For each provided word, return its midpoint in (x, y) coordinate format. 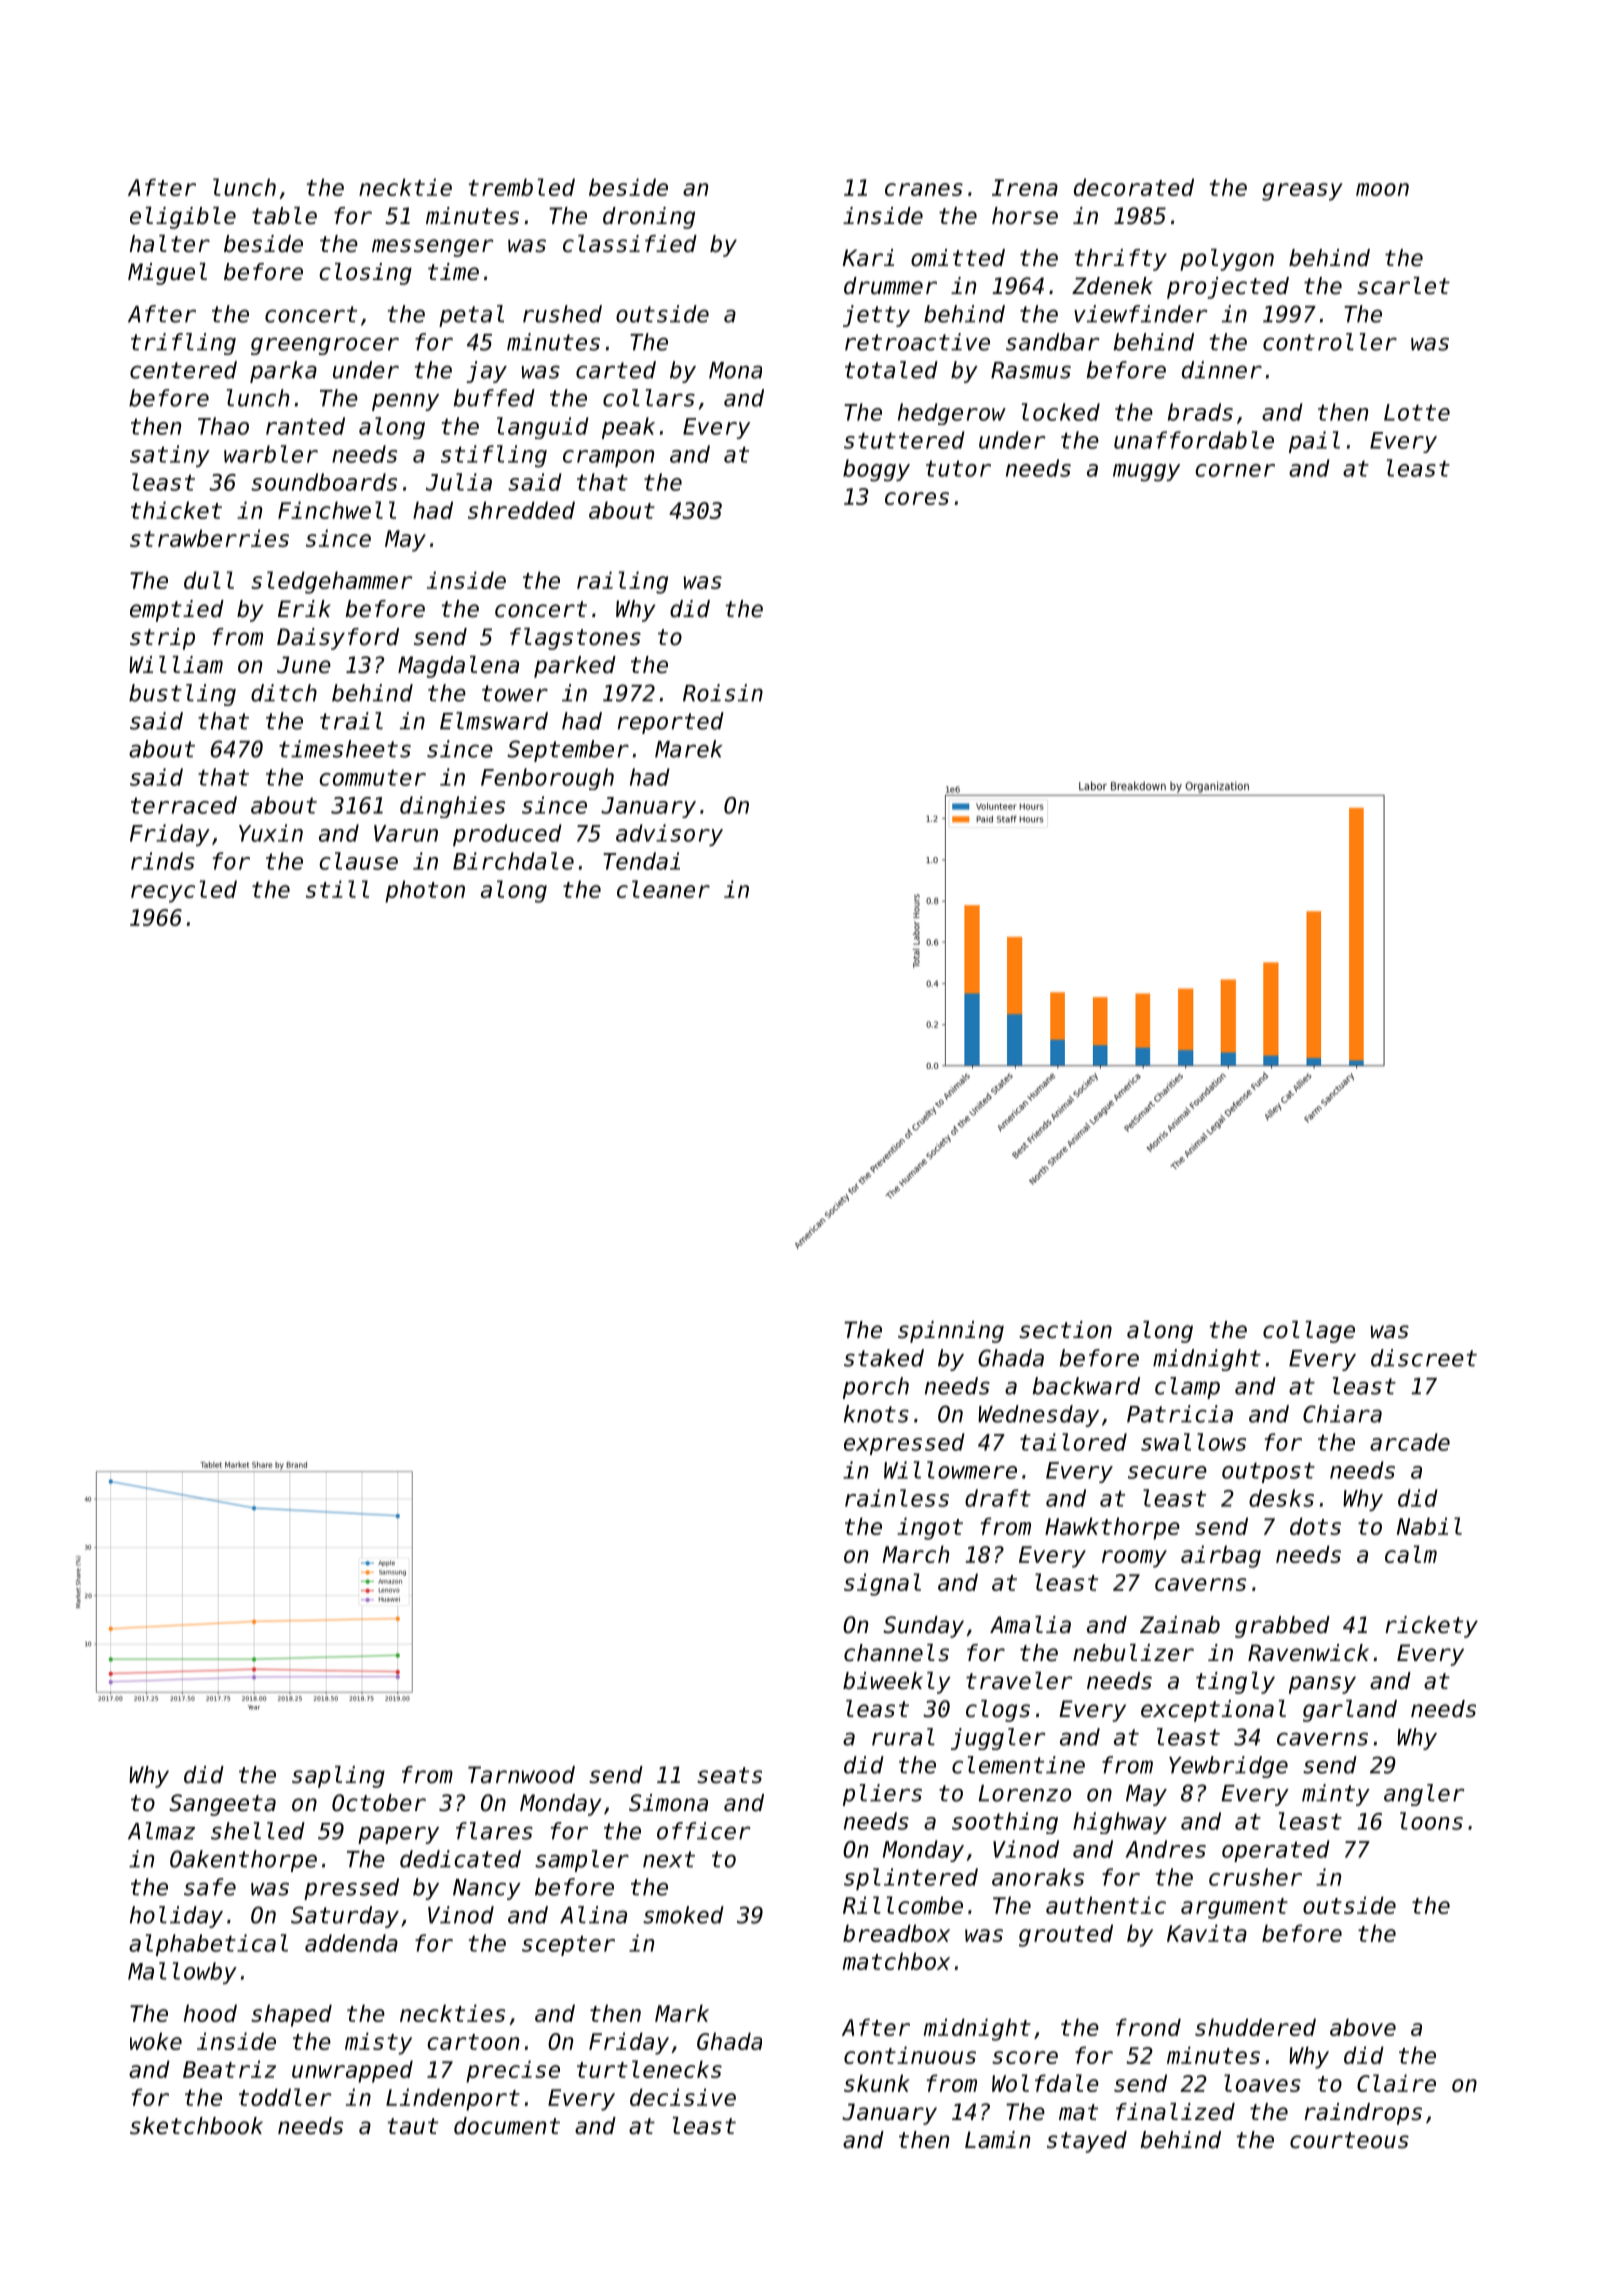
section (1065, 1330)
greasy (1302, 192)
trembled (521, 187)
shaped (291, 2015)
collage (1309, 1332)
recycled (184, 891)
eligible (183, 218)
